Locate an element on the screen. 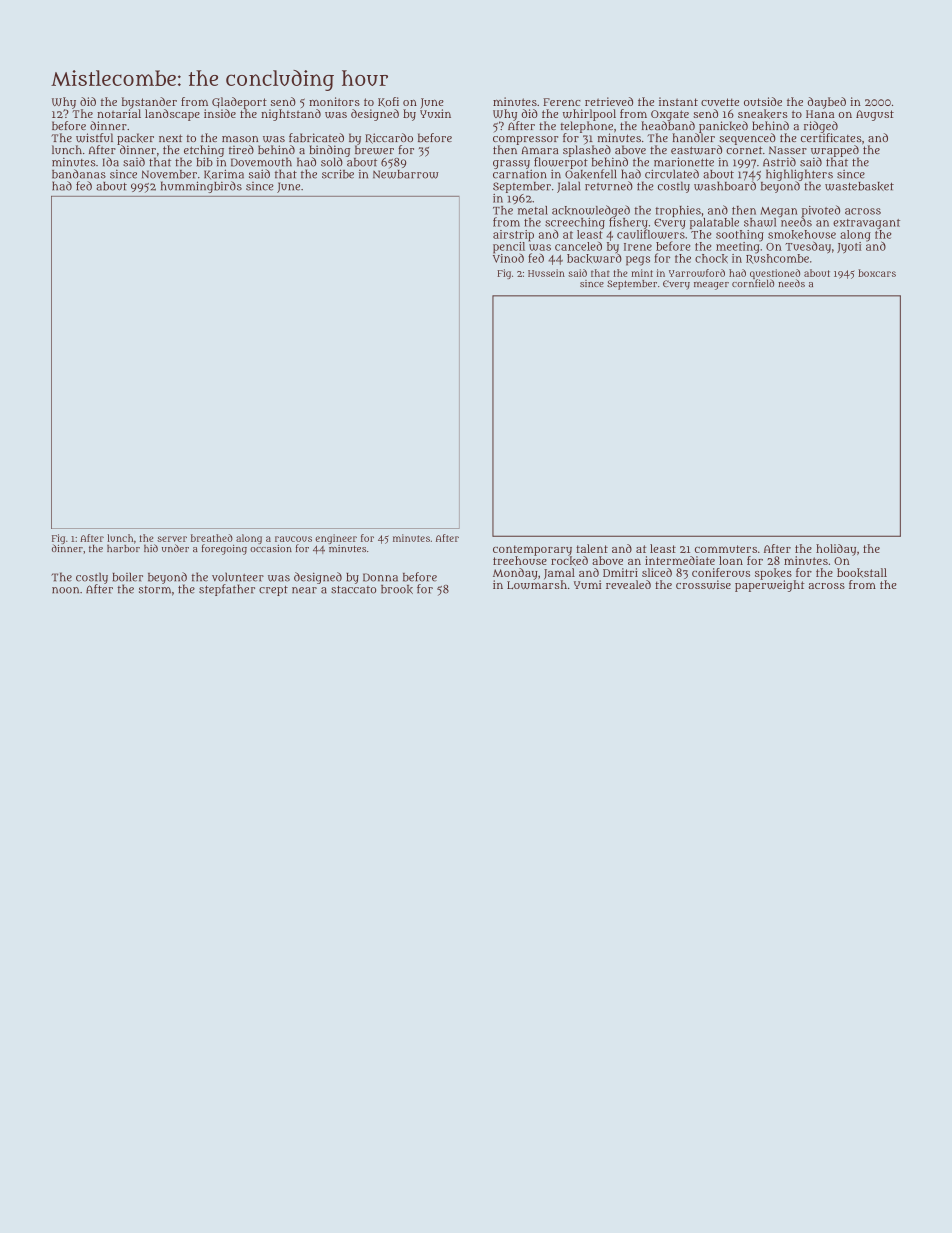 This screenshot has width=952, height=1233. meager is located at coordinates (711, 286).
